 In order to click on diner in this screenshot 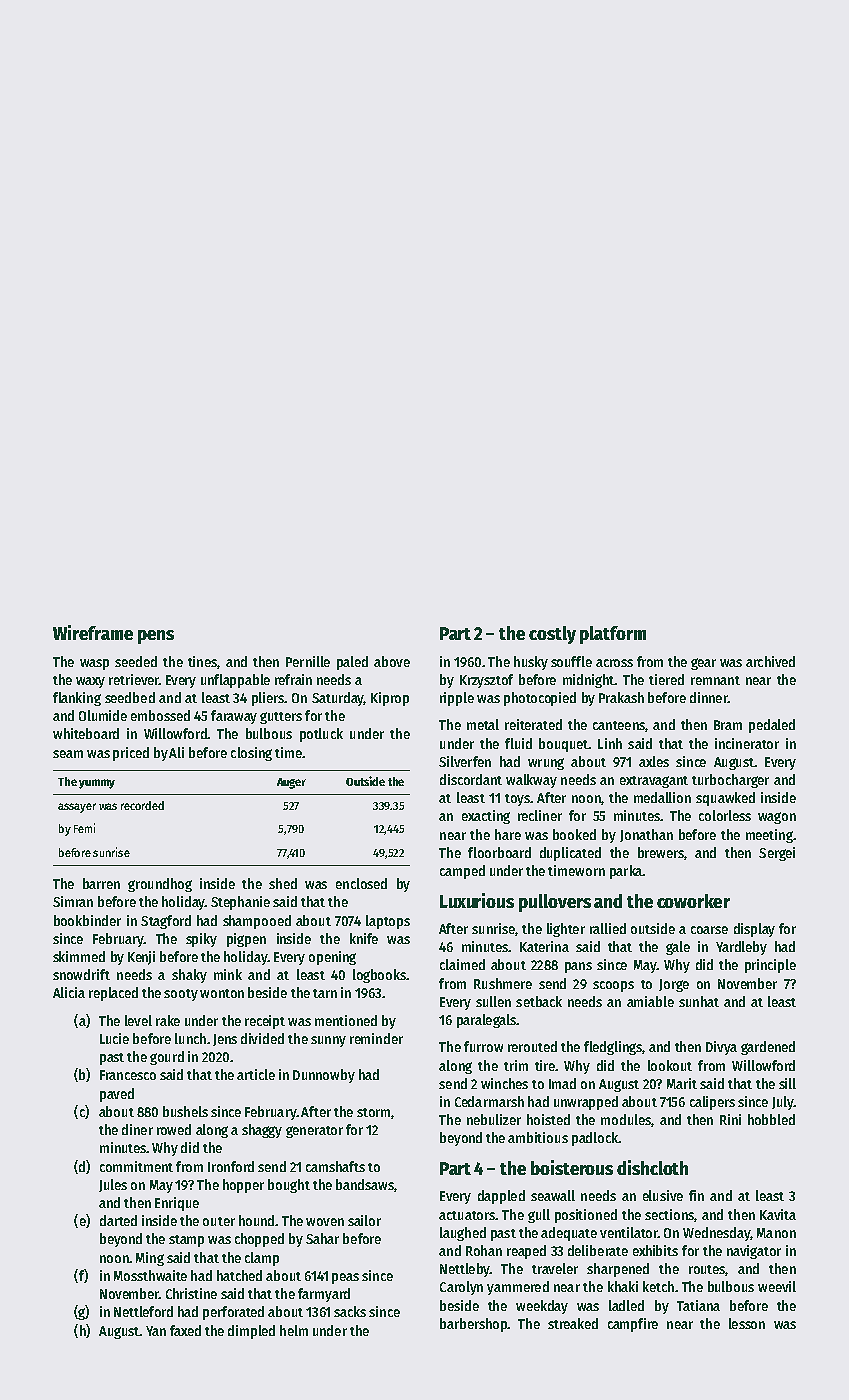, I will do `click(137, 1129)`.
